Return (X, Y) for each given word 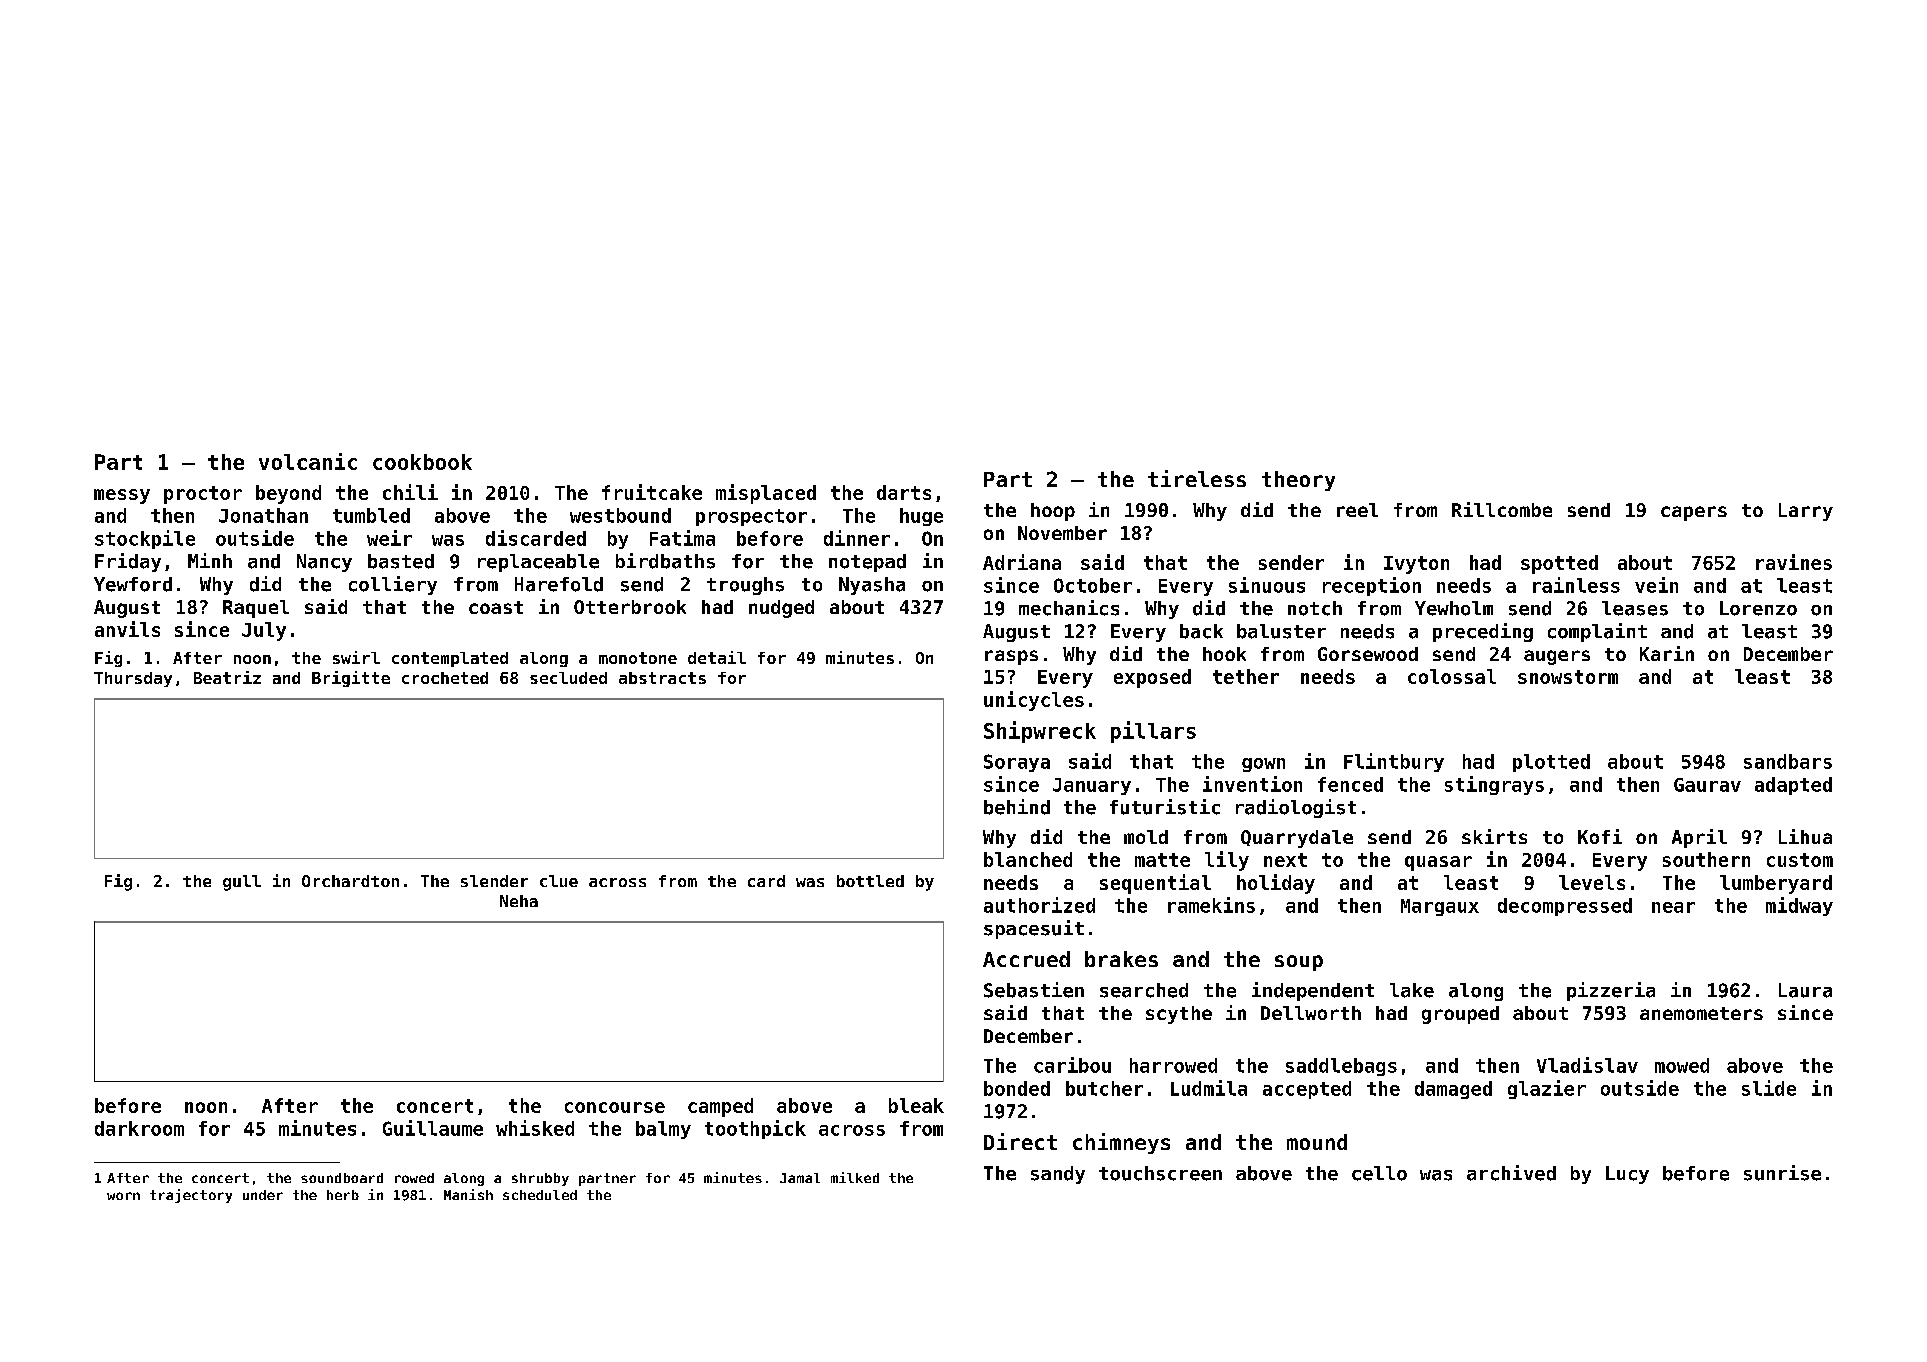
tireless (1197, 478)
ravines (1794, 562)
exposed (1152, 678)
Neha (519, 901)
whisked (535, 1128)
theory (1298, 481)
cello (1379, 1173)
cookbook (422, 462)
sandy (1058, 1175)
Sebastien (1034, 990)
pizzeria (1611, 991)
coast (496, 607)
